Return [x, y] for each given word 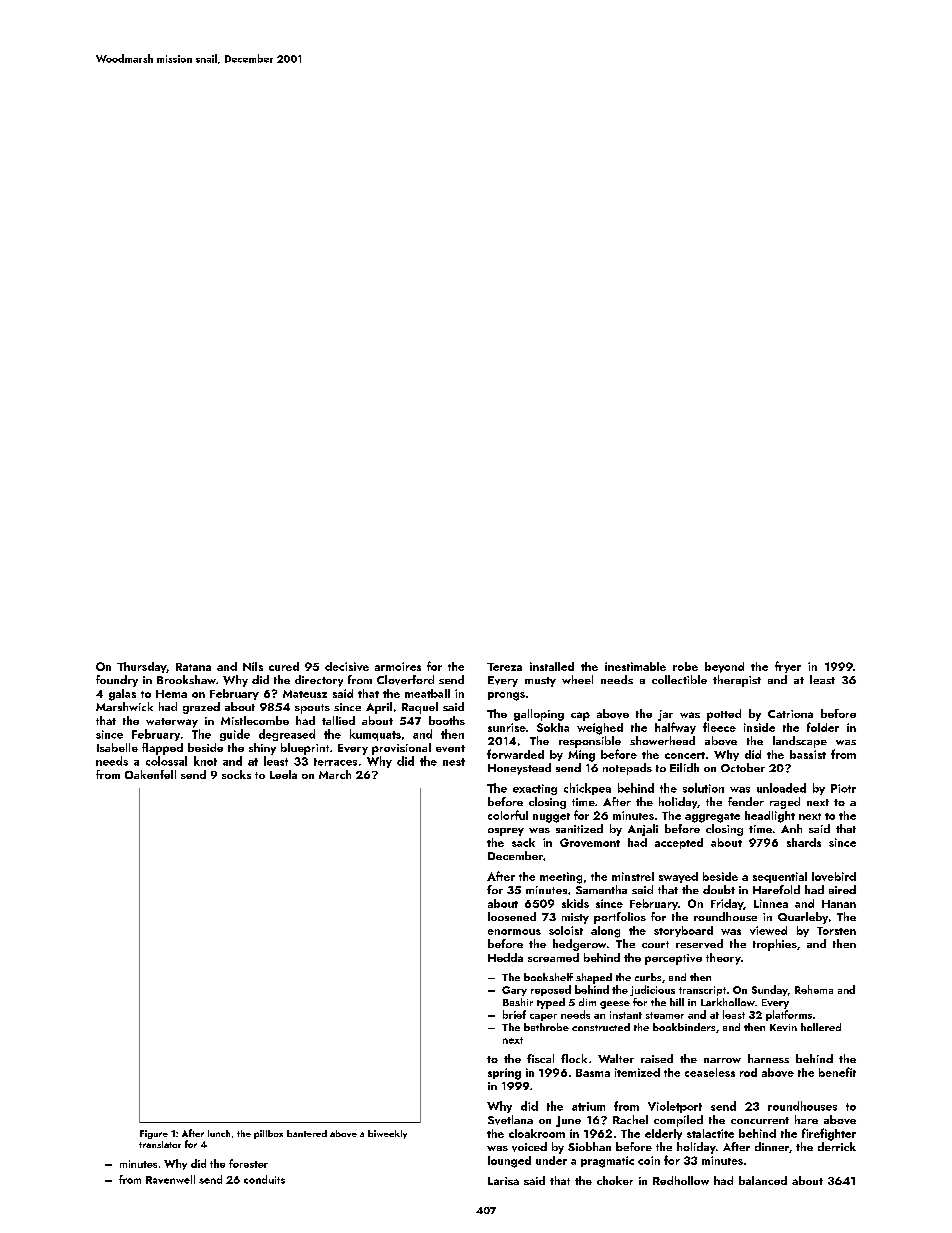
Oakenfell [150, 774]
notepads [627, 769]
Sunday [770, 990]
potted [724, 715]
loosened [512, 916]
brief [514, 1014]
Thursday [142, 667]
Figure [154, 1134]
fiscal [540, 1058]
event [450, 748]
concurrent [760, 1120]
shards [804, 842]
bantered [307, 1133]
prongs [506, 696]
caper [543, 1017]
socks [236, 774]
